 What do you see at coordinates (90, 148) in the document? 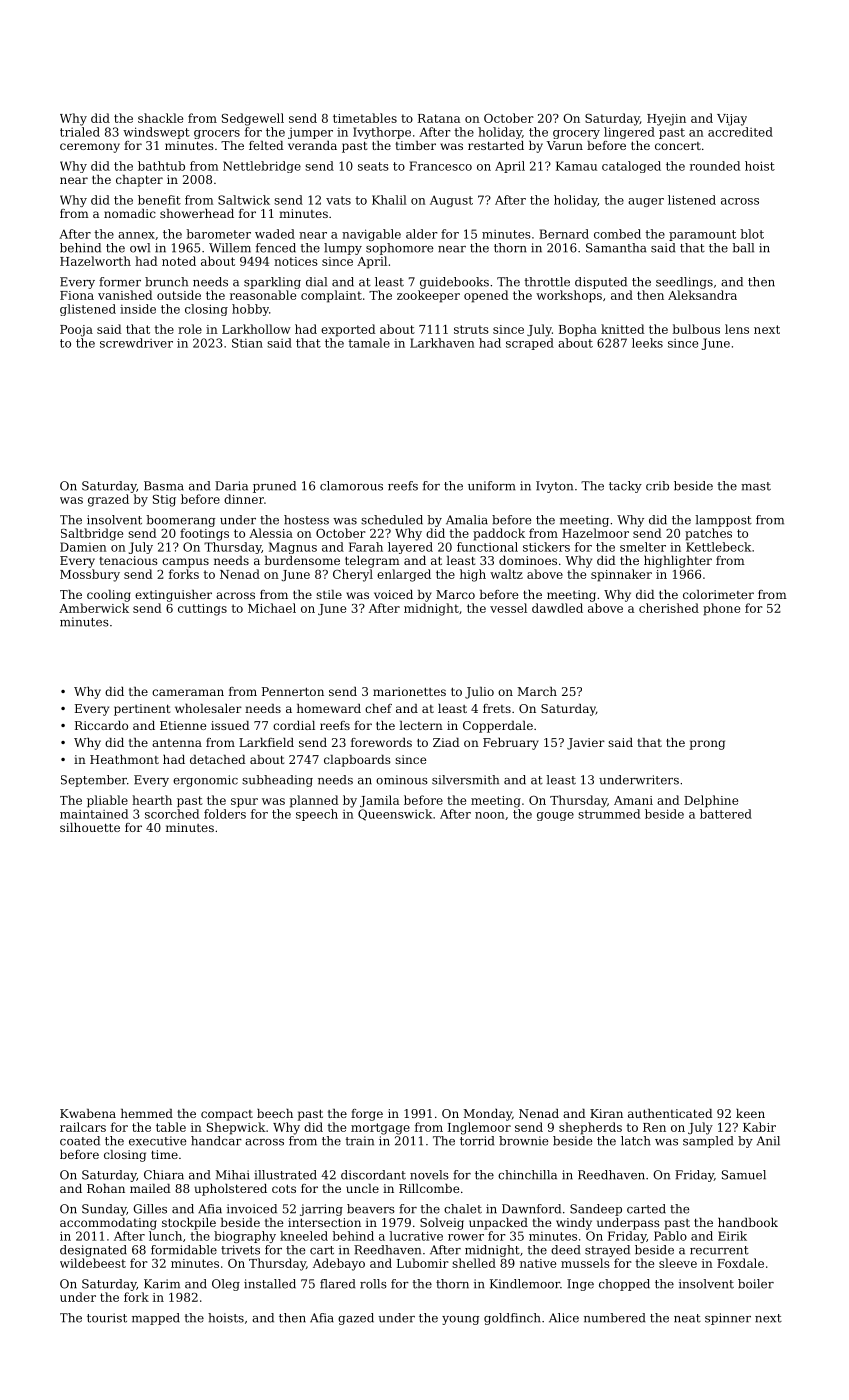
I see `ceremony` at bounding box center [90, 148].
